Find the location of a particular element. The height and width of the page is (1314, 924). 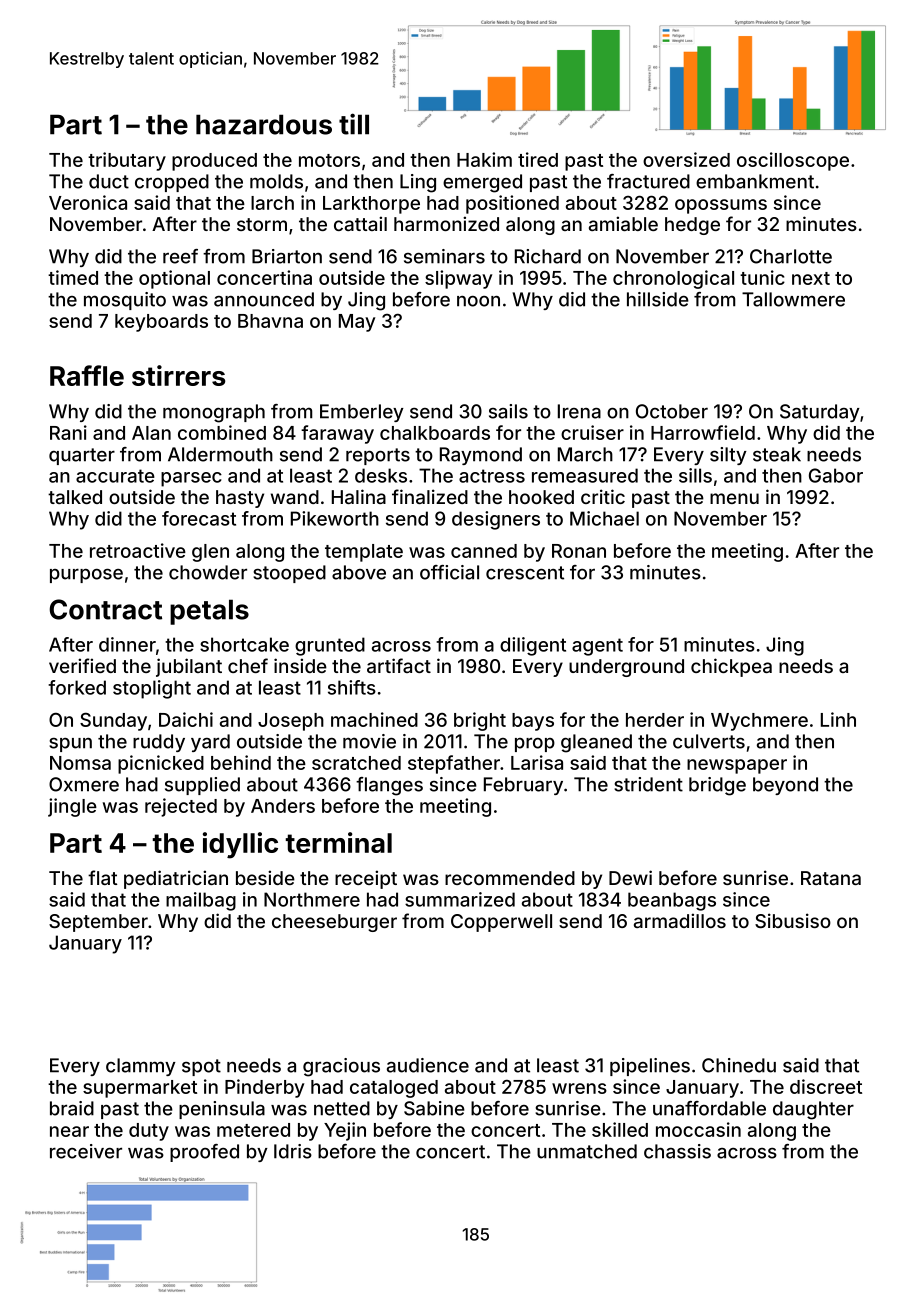

hazardous is located at coordinates (264, 124).
